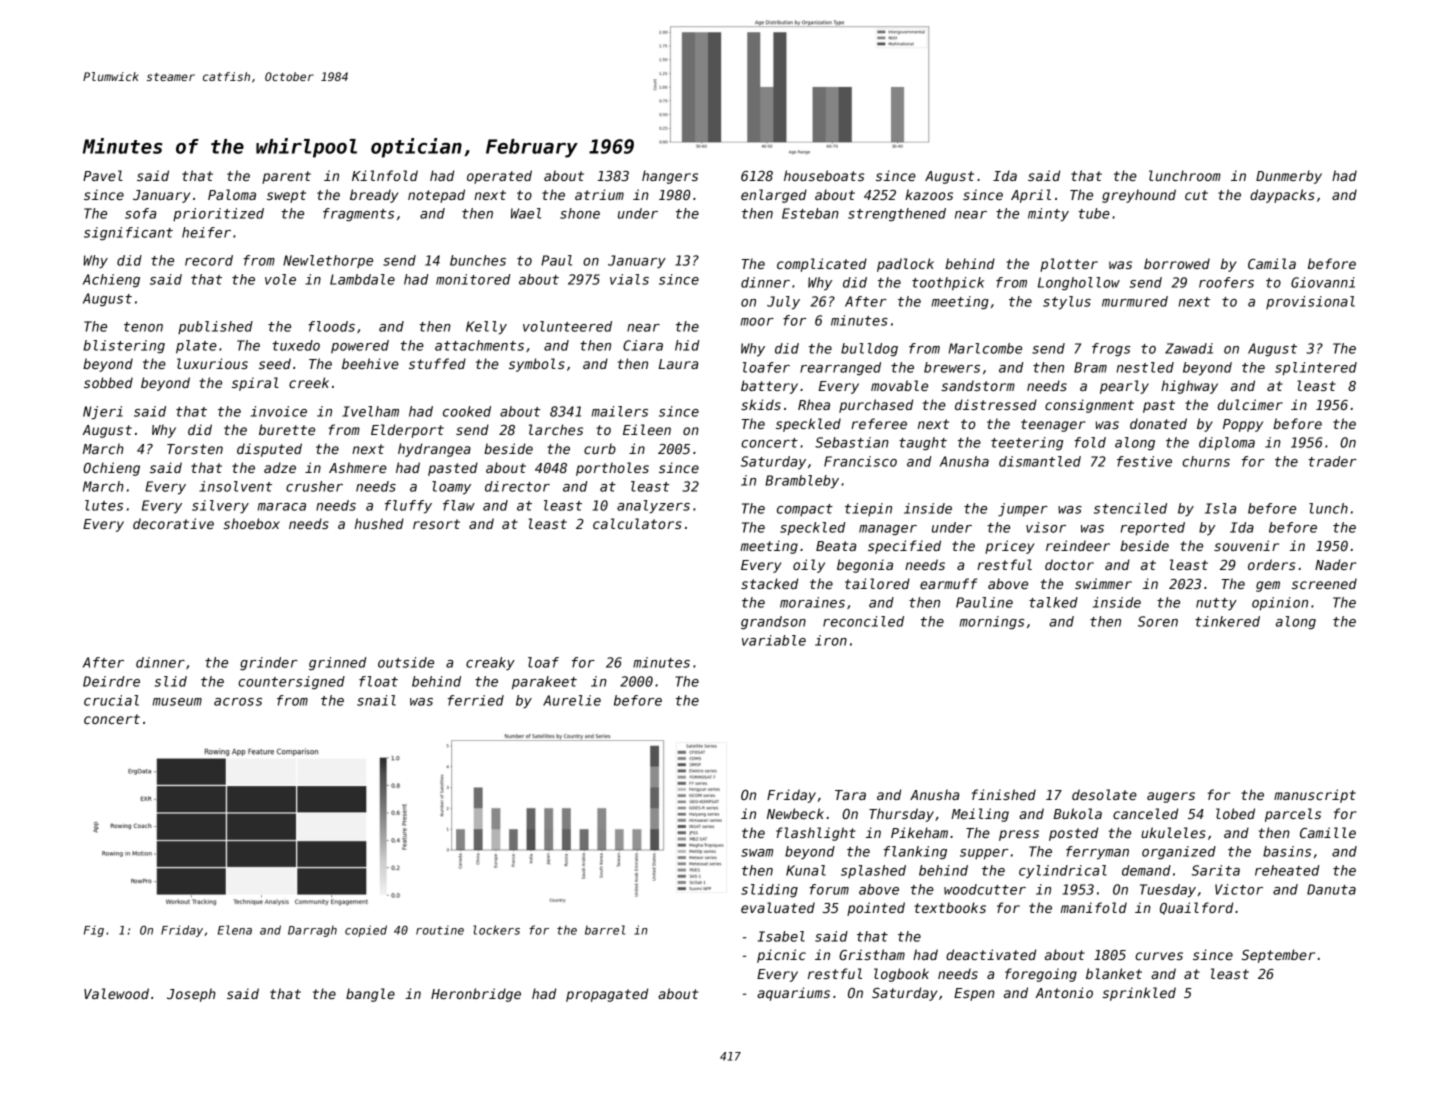  I want to click on museum, so click(177, 702).
